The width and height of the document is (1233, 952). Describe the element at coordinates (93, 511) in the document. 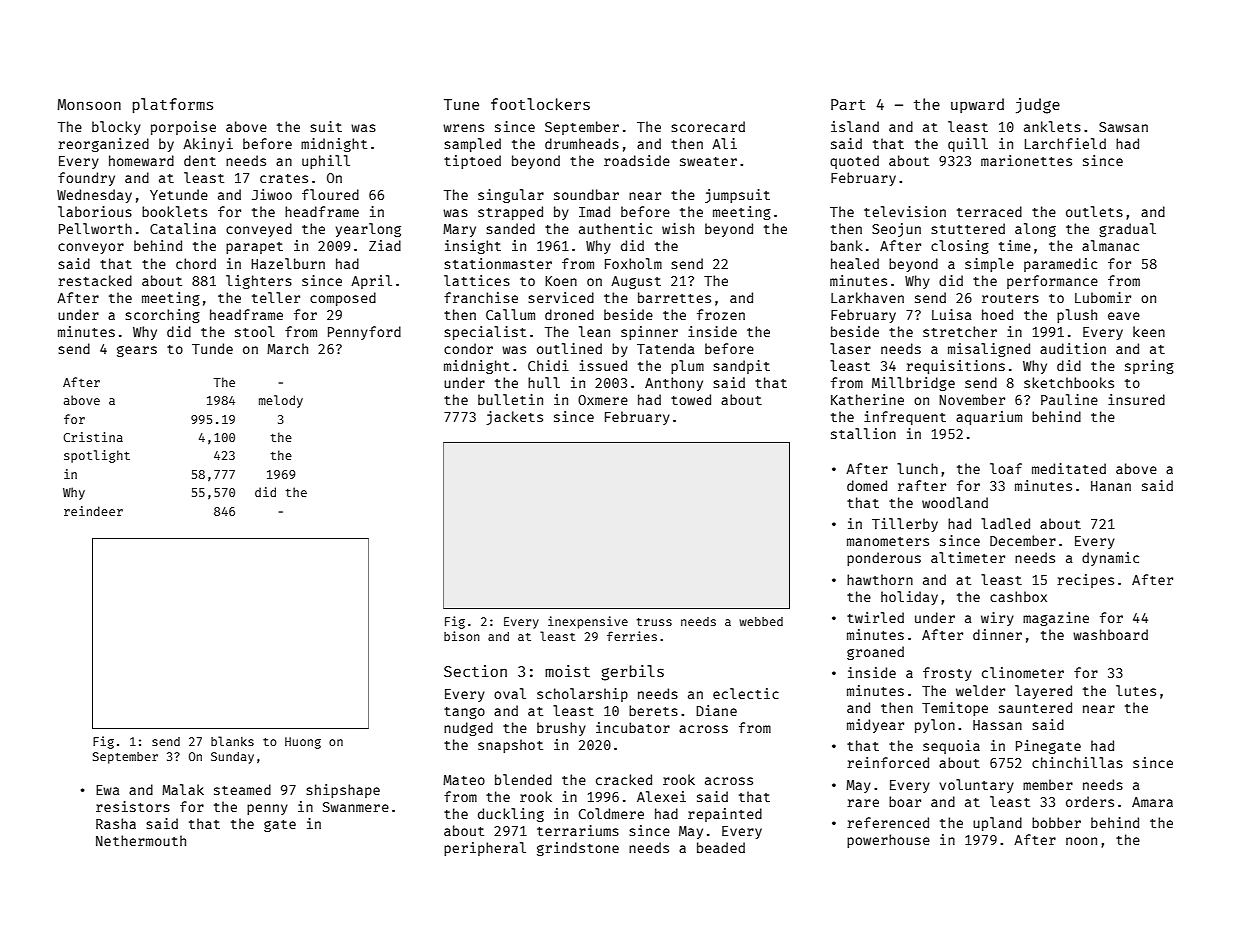

I see `reindeer` at that location.
